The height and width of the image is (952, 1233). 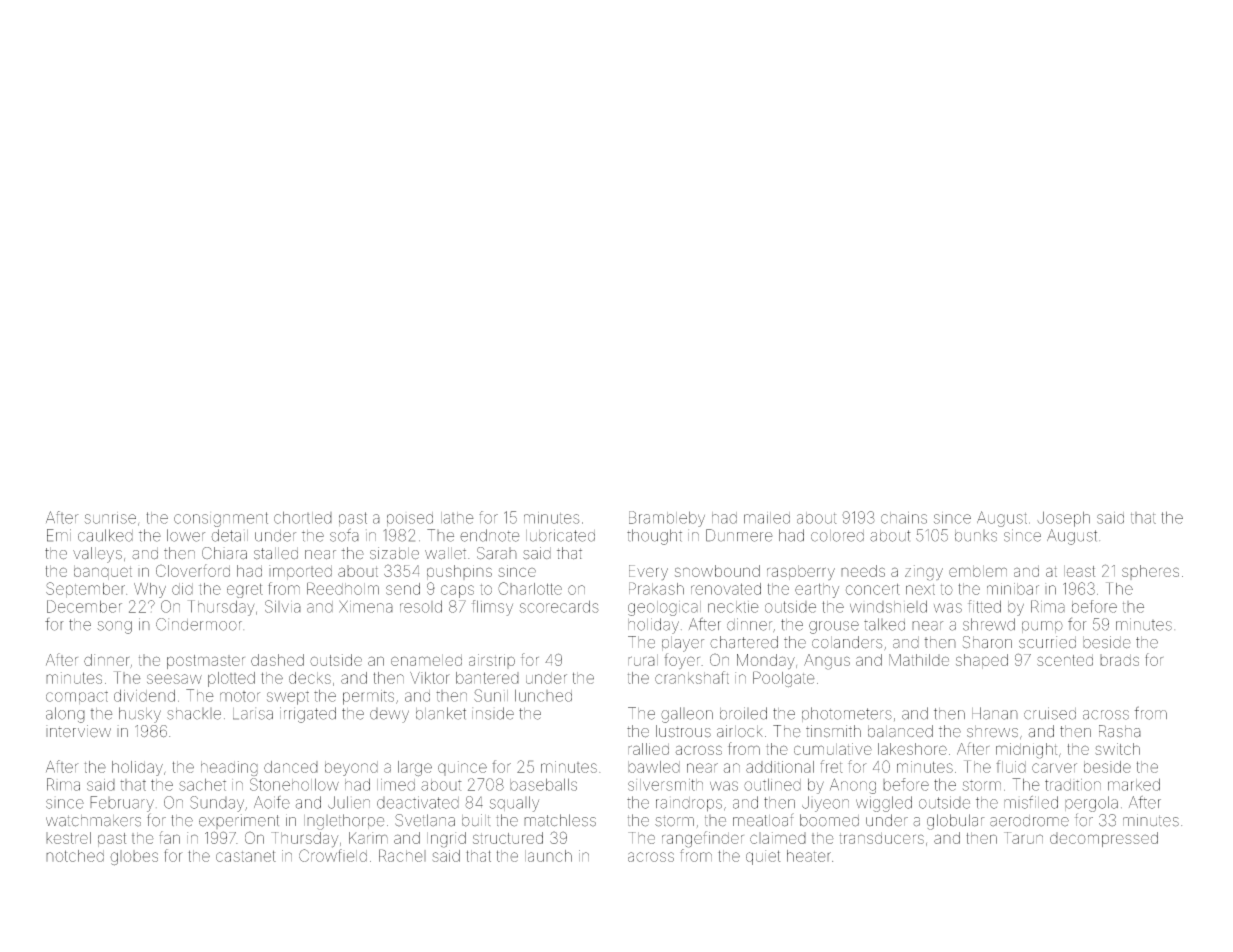 What do you see at coordinates (194, 714) in the image?
I see `shackle` at bounding box center [194, 714].
